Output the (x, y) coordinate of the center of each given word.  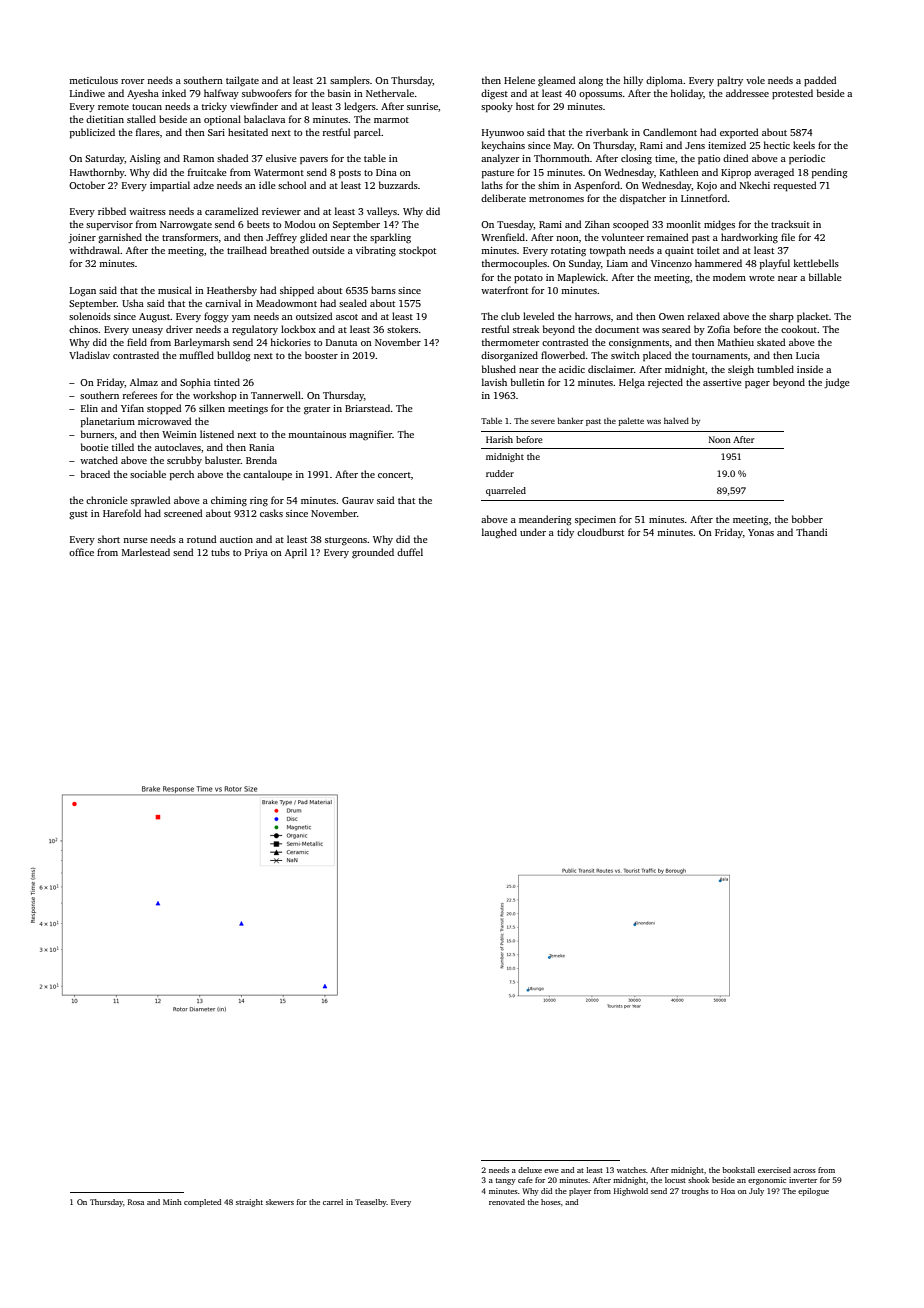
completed (202, 1203)
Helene (519, 80)
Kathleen (679, 172)
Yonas (761, 532)
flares (148, 132)
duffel (410, 552)
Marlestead (146, 552)
